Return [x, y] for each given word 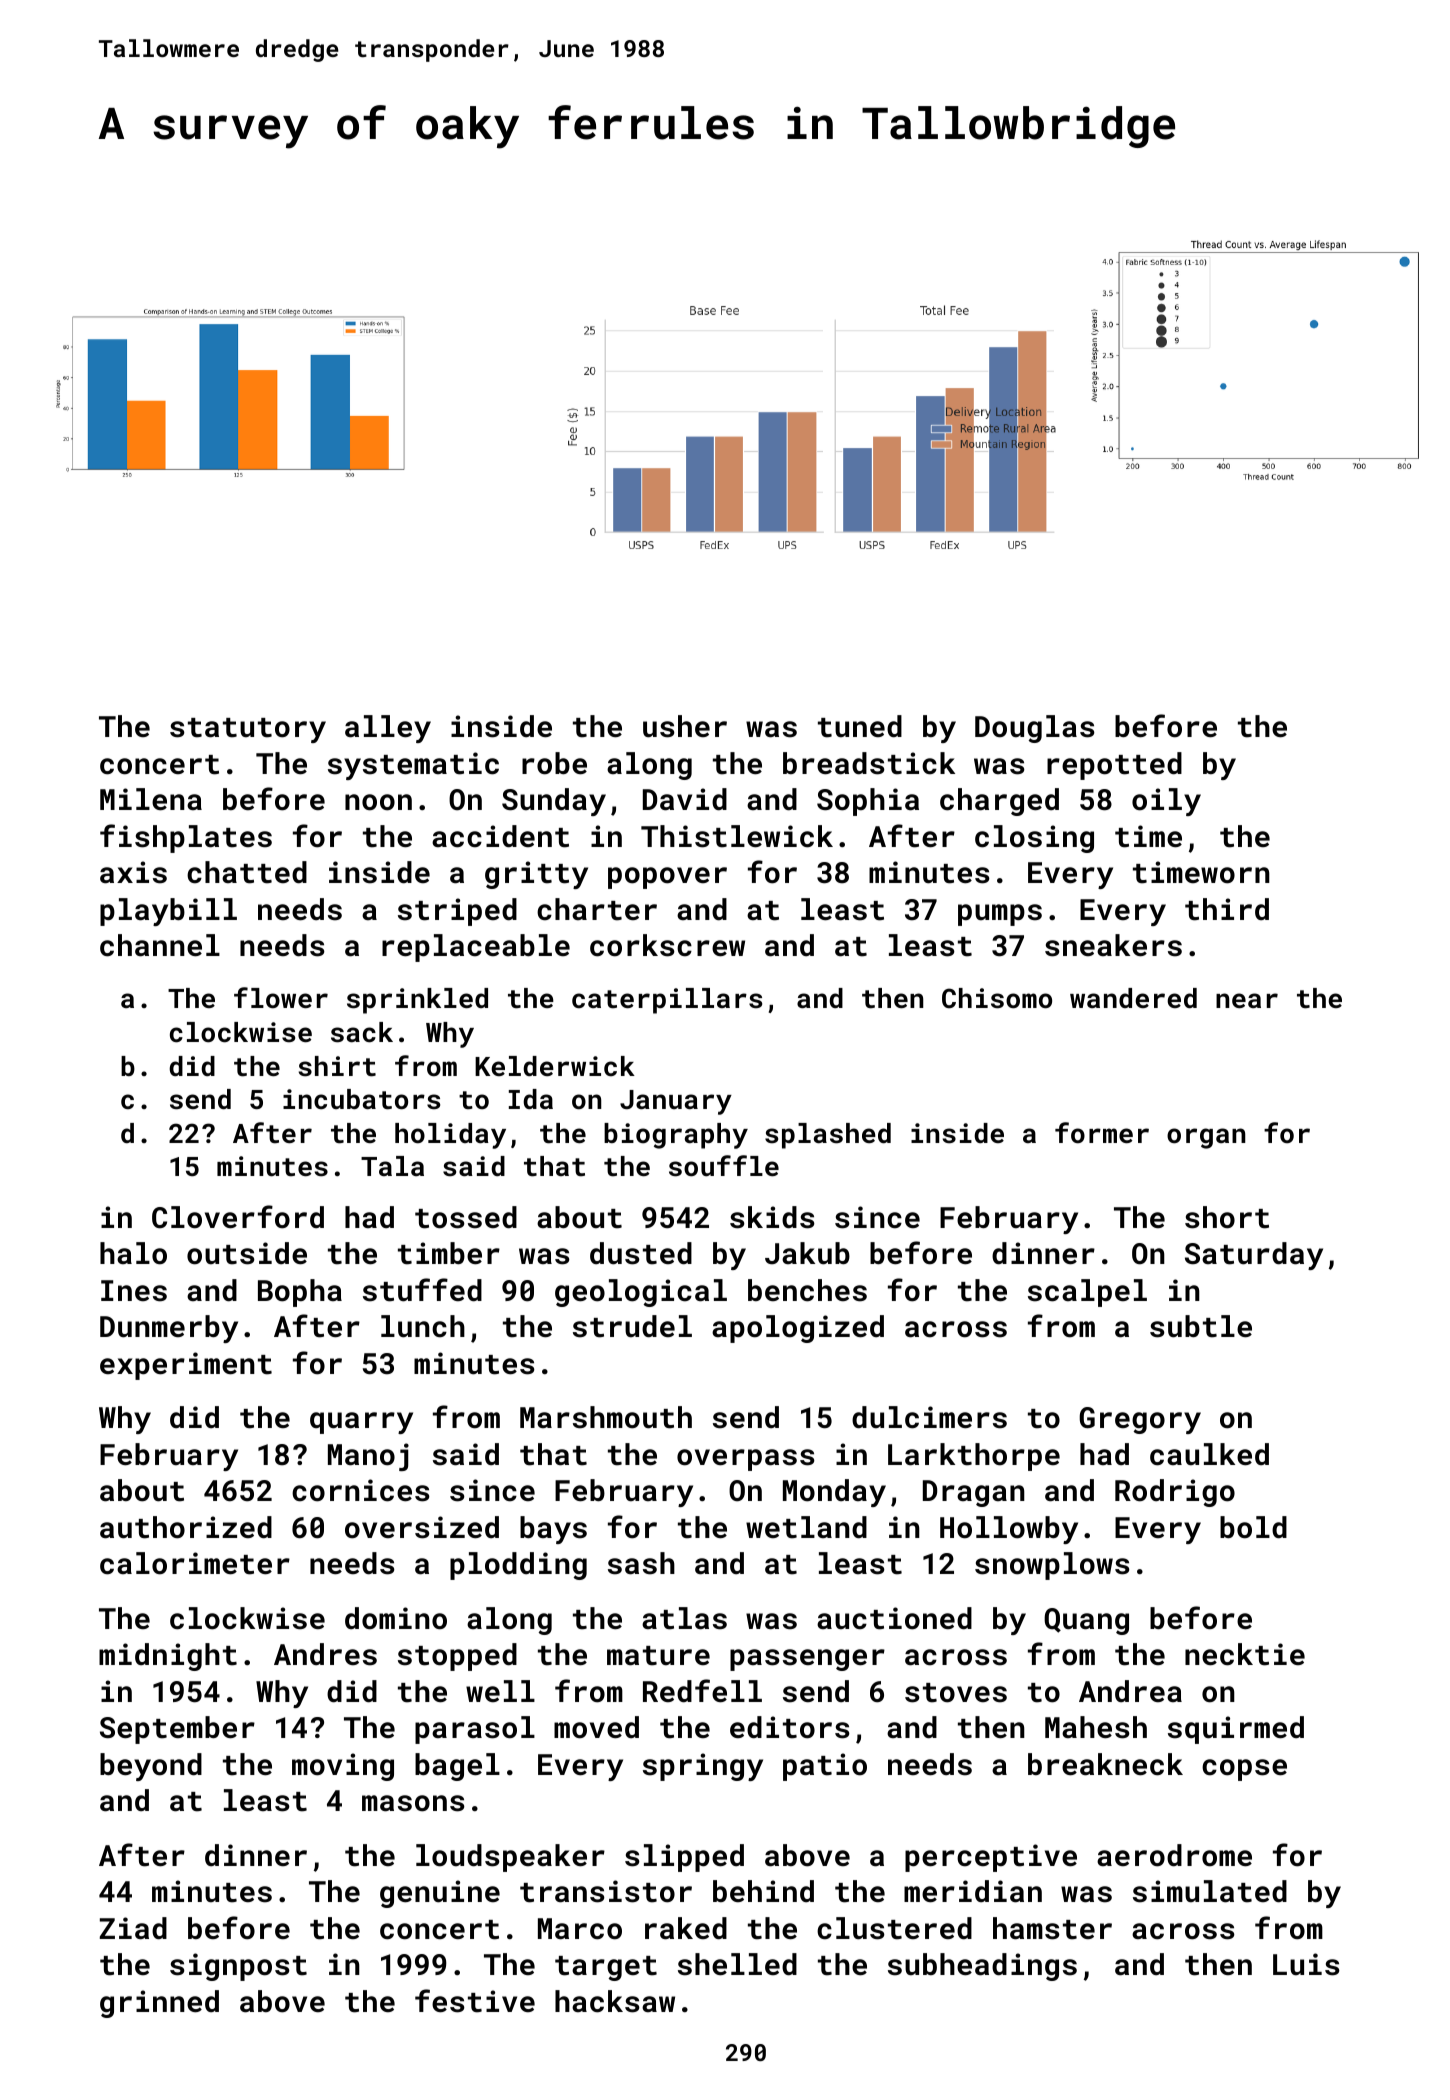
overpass [746, 1460]
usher [685, 726]
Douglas [1035, 729]
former [1102, 1133]
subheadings [982, 1967]
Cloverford [238, 1217]
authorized [186, 1527]
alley [388, 729]
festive [475, 2001]
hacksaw [615, 2001]
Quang [1086, 1621]
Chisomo [997, 998]
